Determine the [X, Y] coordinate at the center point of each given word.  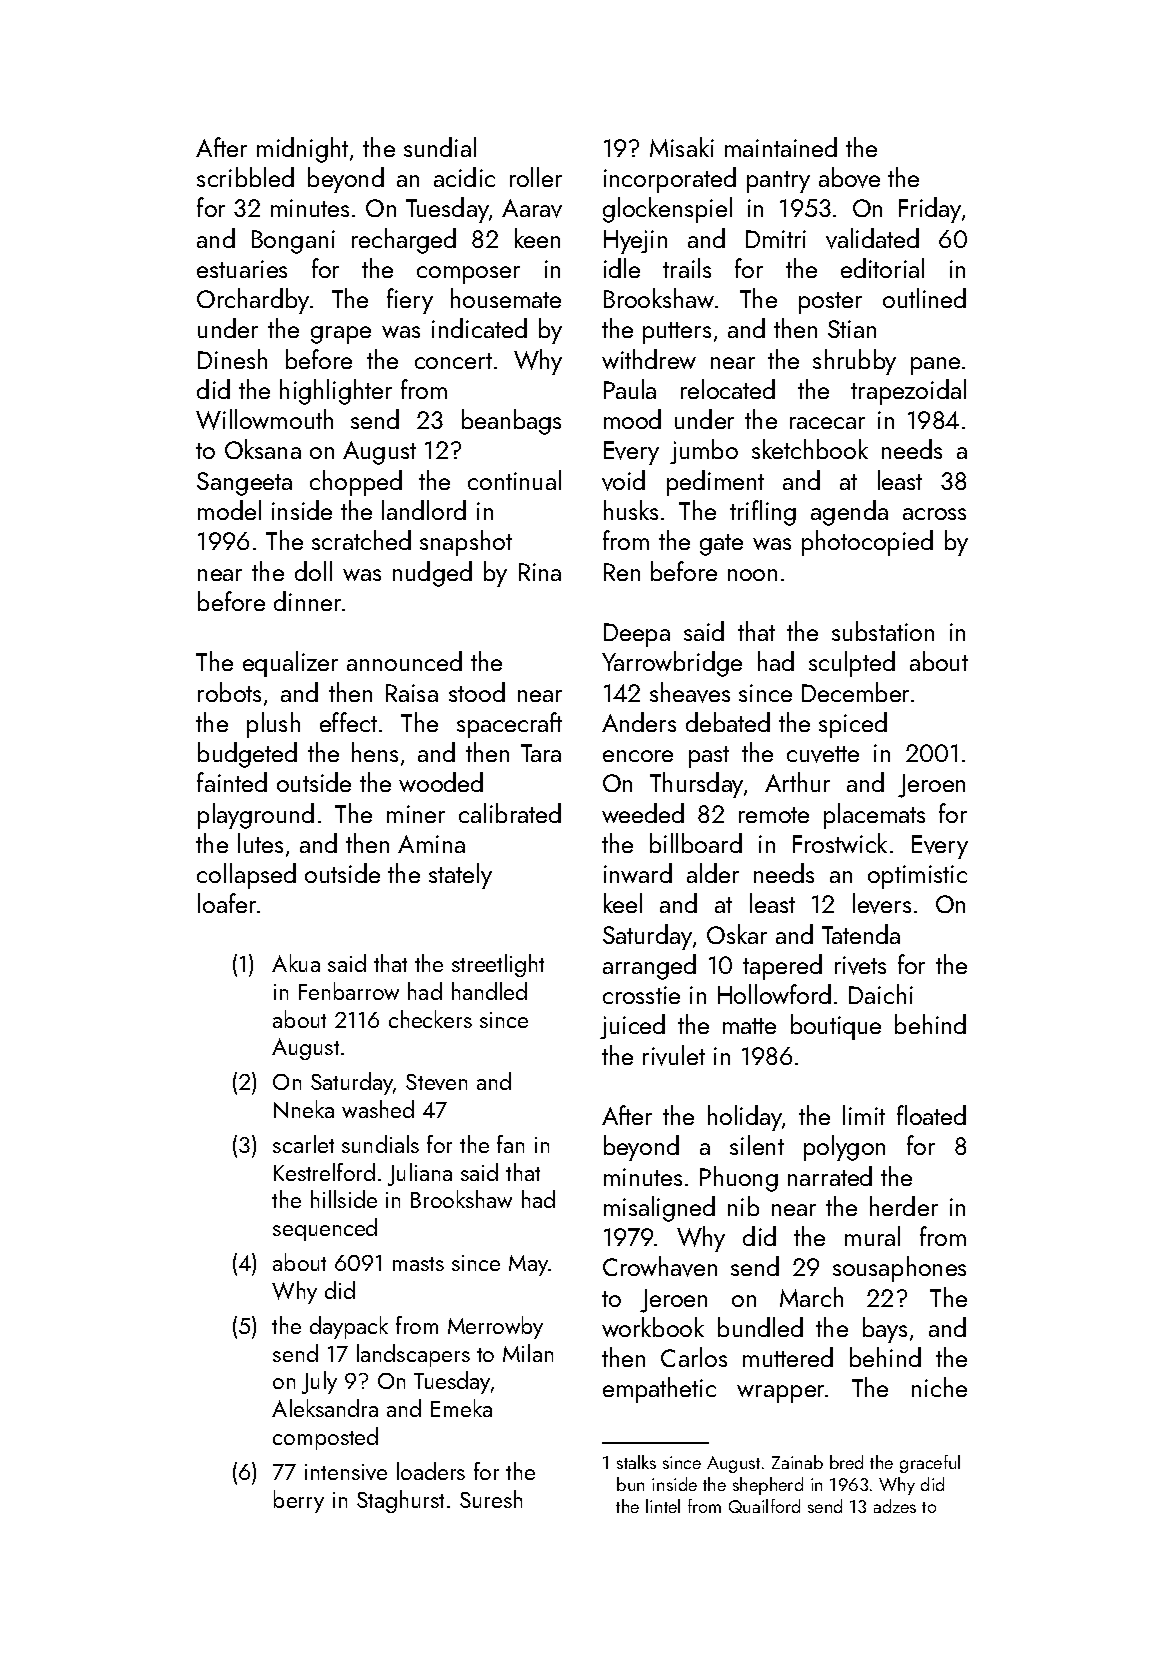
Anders [639, 722]
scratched [361, 540]
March [811, 1297]
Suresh [491, 1499]
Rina [540, 572]
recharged [404, 241]
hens [375, 752]
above [849, 177]
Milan [528, 1353]
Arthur [797, 782]
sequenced [325, 1229]
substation [883, 631]
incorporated [670, 180]
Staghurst [400, 1501]
